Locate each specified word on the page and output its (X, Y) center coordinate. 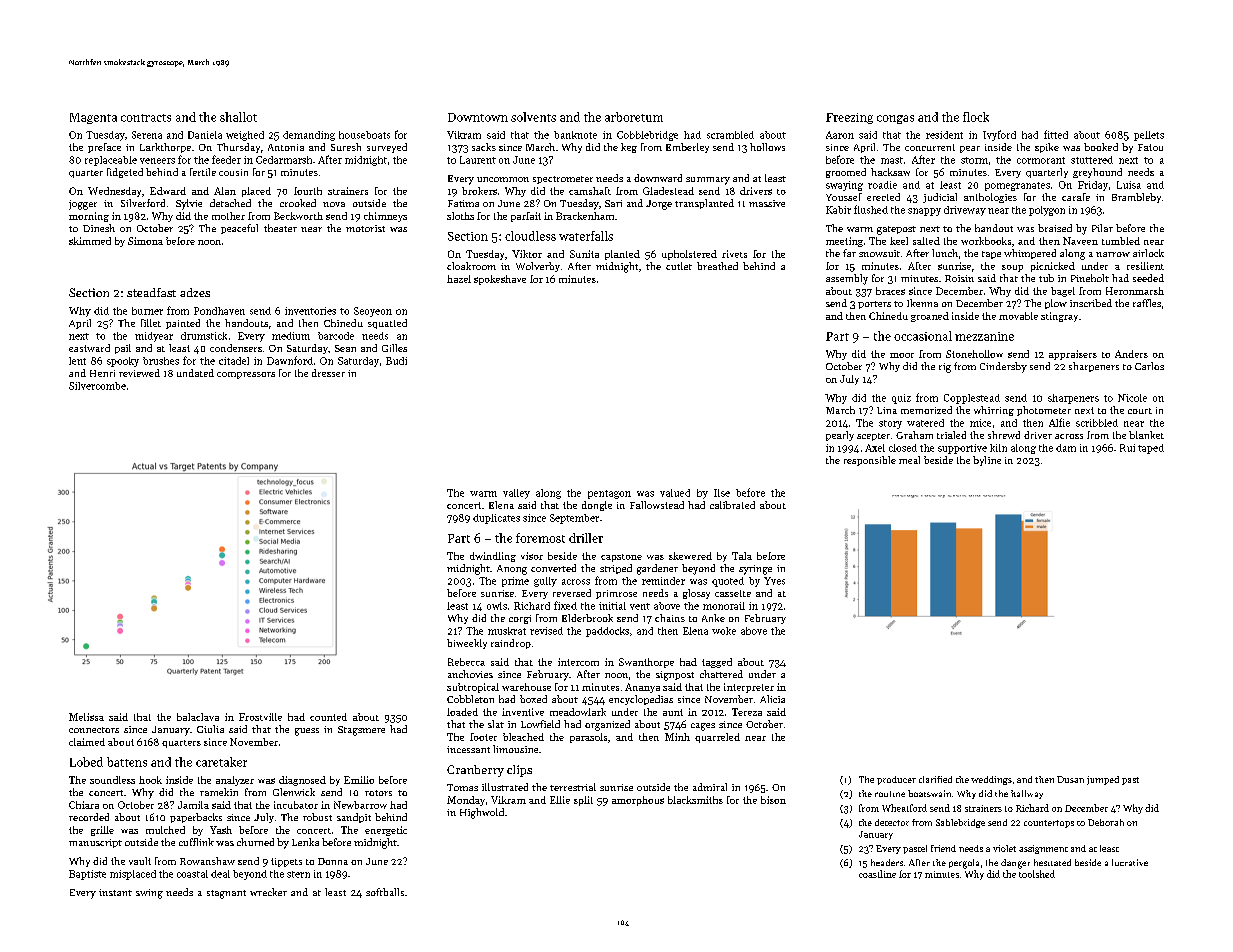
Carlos (1149, 366)
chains (670, 618)
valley (516, 494)
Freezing (849, 118)
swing (149, 894)
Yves (774, 581)
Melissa (86, 717)
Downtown (478, 117)
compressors (246, 375)
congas (895, 119)
